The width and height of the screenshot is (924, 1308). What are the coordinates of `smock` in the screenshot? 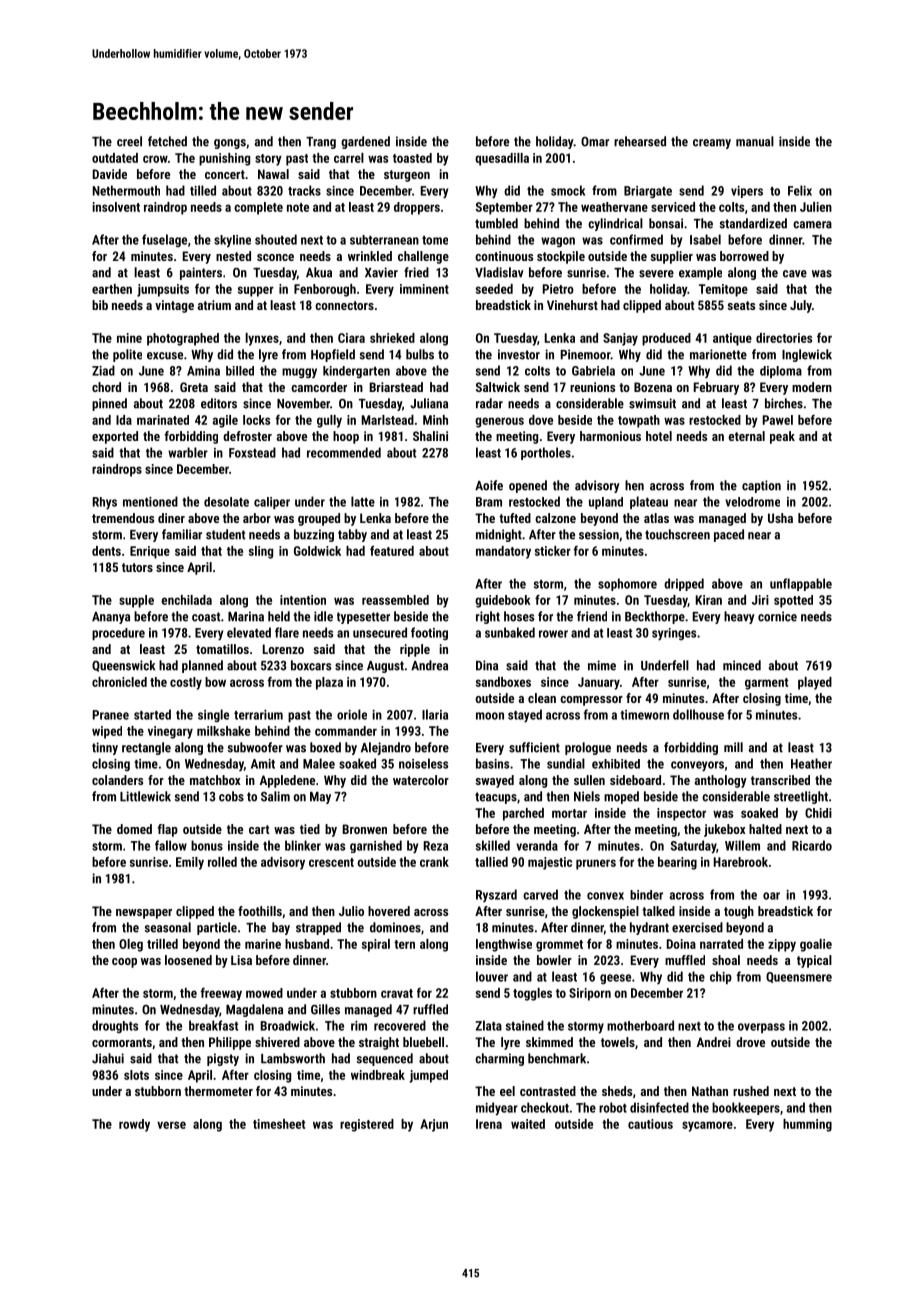 It's located at (568, 190).
